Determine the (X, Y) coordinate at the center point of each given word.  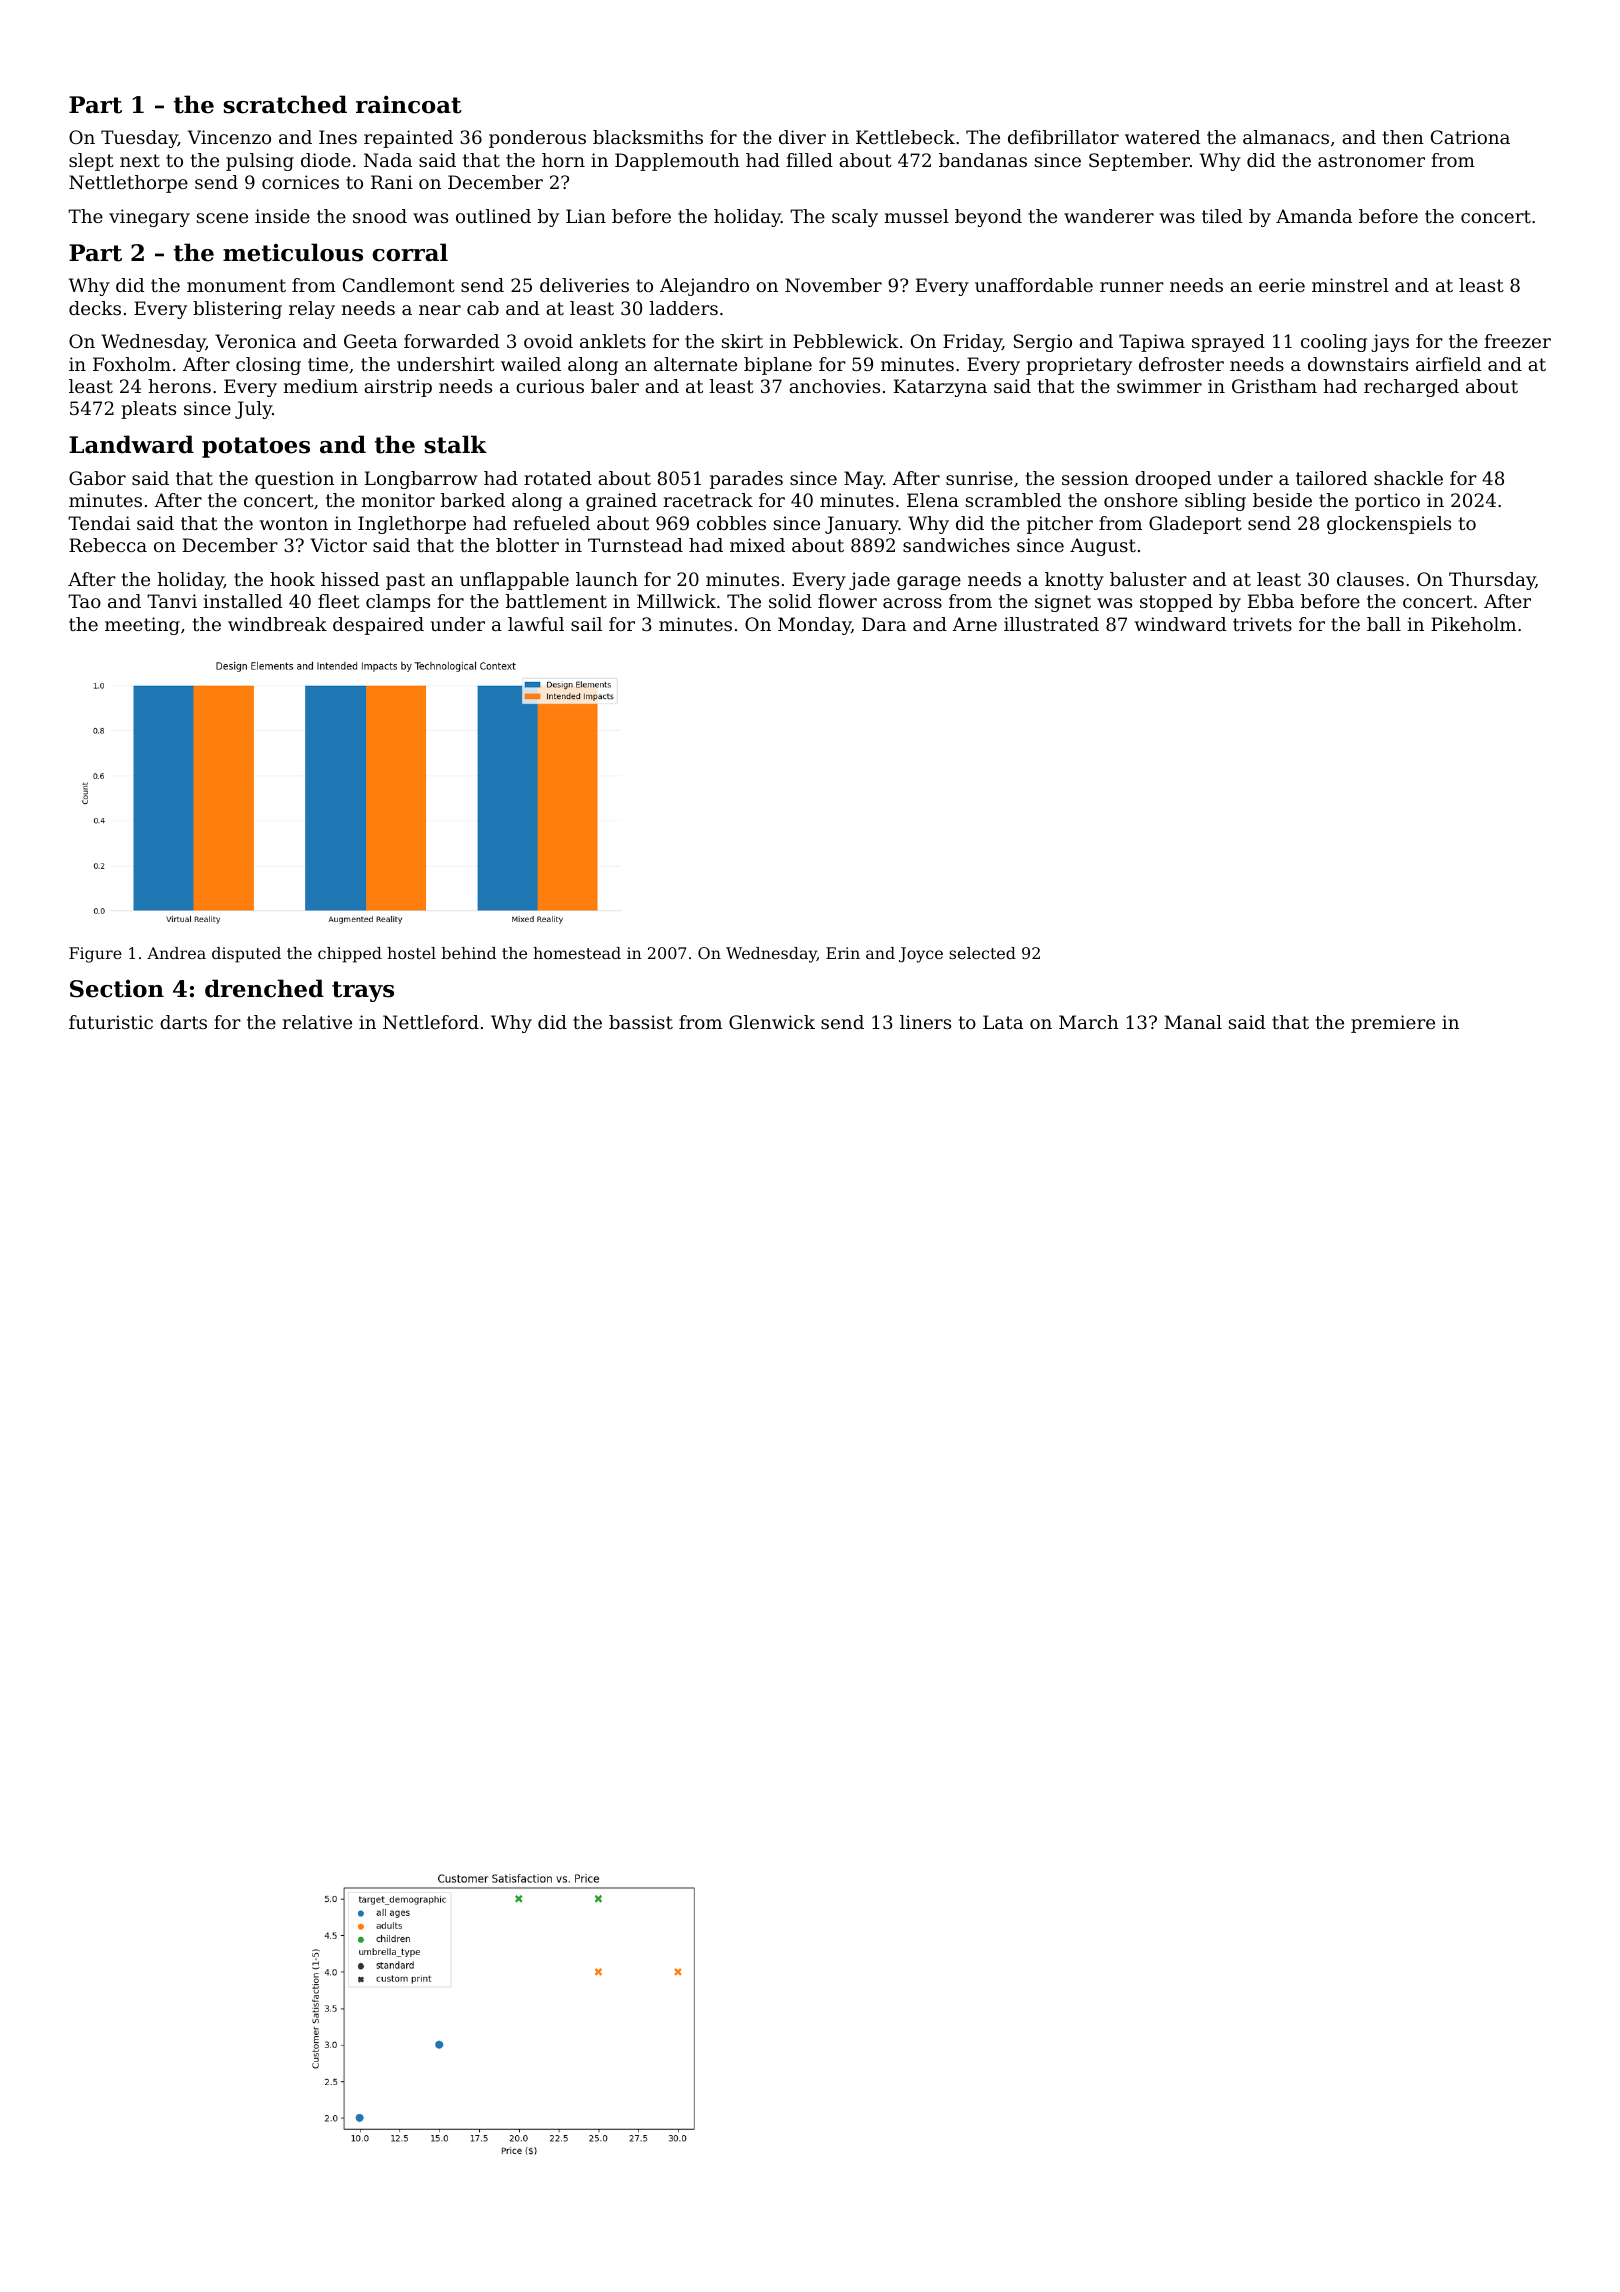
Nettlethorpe (128, 184)
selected (982, 953)
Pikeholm (1473, 624)
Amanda (1314, 216)
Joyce (921, 955)
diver (802, 137)
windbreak (277, 624)
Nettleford (431, 1022)
